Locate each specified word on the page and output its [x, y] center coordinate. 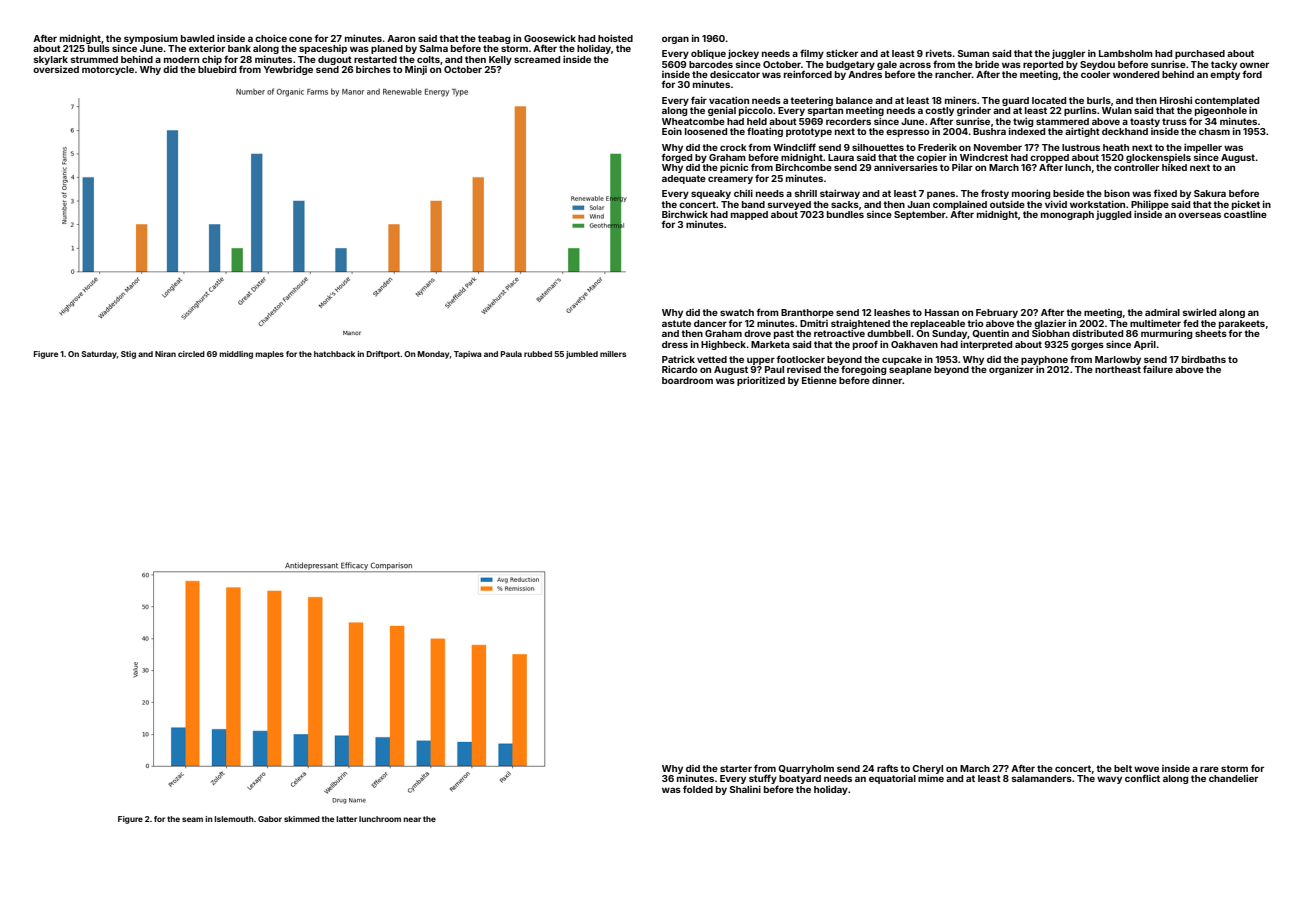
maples [269, 355]
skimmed [302, 819]
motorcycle [108, 70]
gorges [1087, 346]
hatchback [334, 354]
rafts [887, 768]
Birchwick [685, 214]
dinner [887, 380]
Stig [128, 355]
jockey [743, 54]
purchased [1200, 54]
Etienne [819, 380]
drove [757, 333]
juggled [1113, 215]
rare [1209, 769]
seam [192, 819]
